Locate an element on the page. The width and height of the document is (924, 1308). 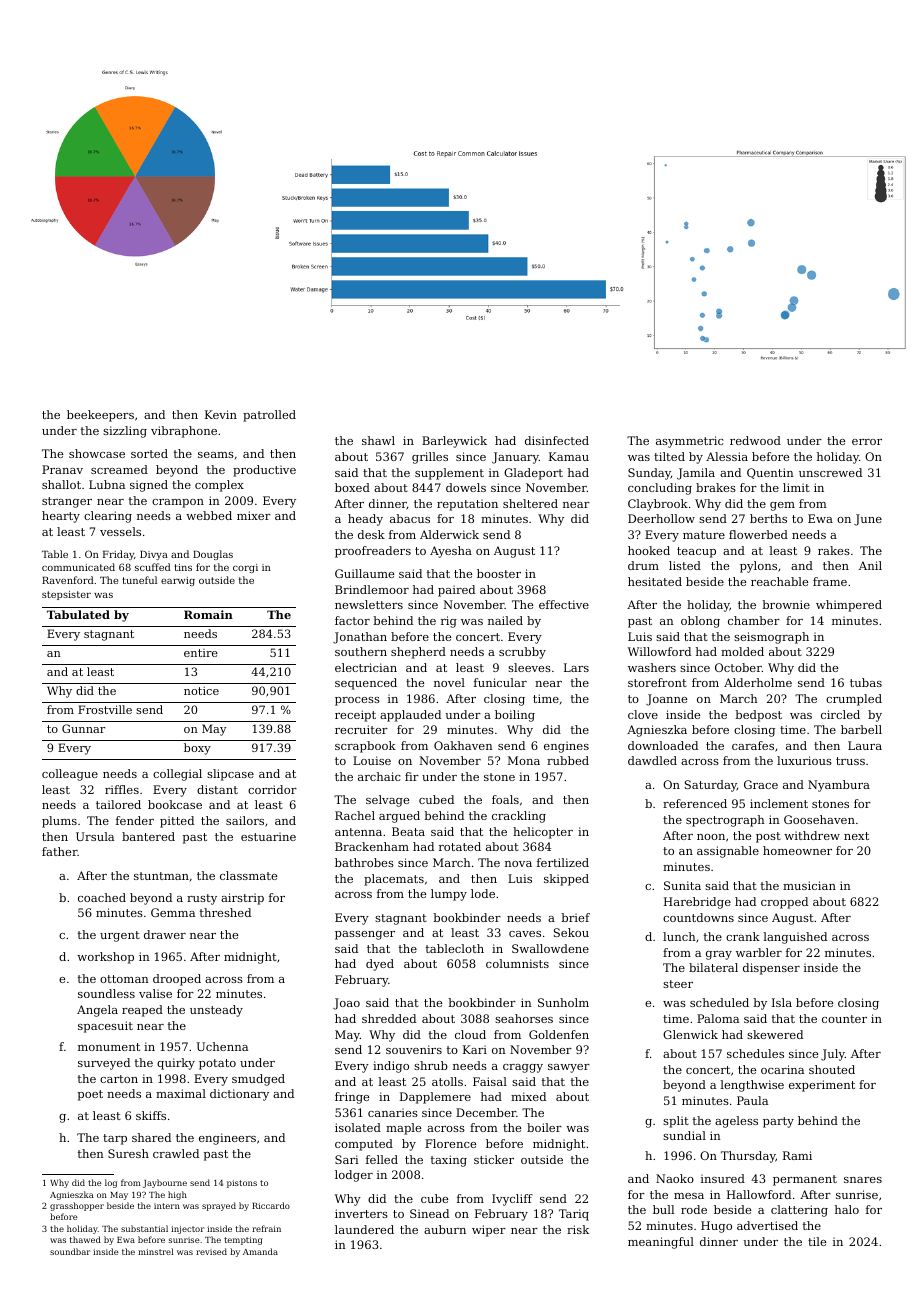
tile is located at coordinates (817, 1241).
